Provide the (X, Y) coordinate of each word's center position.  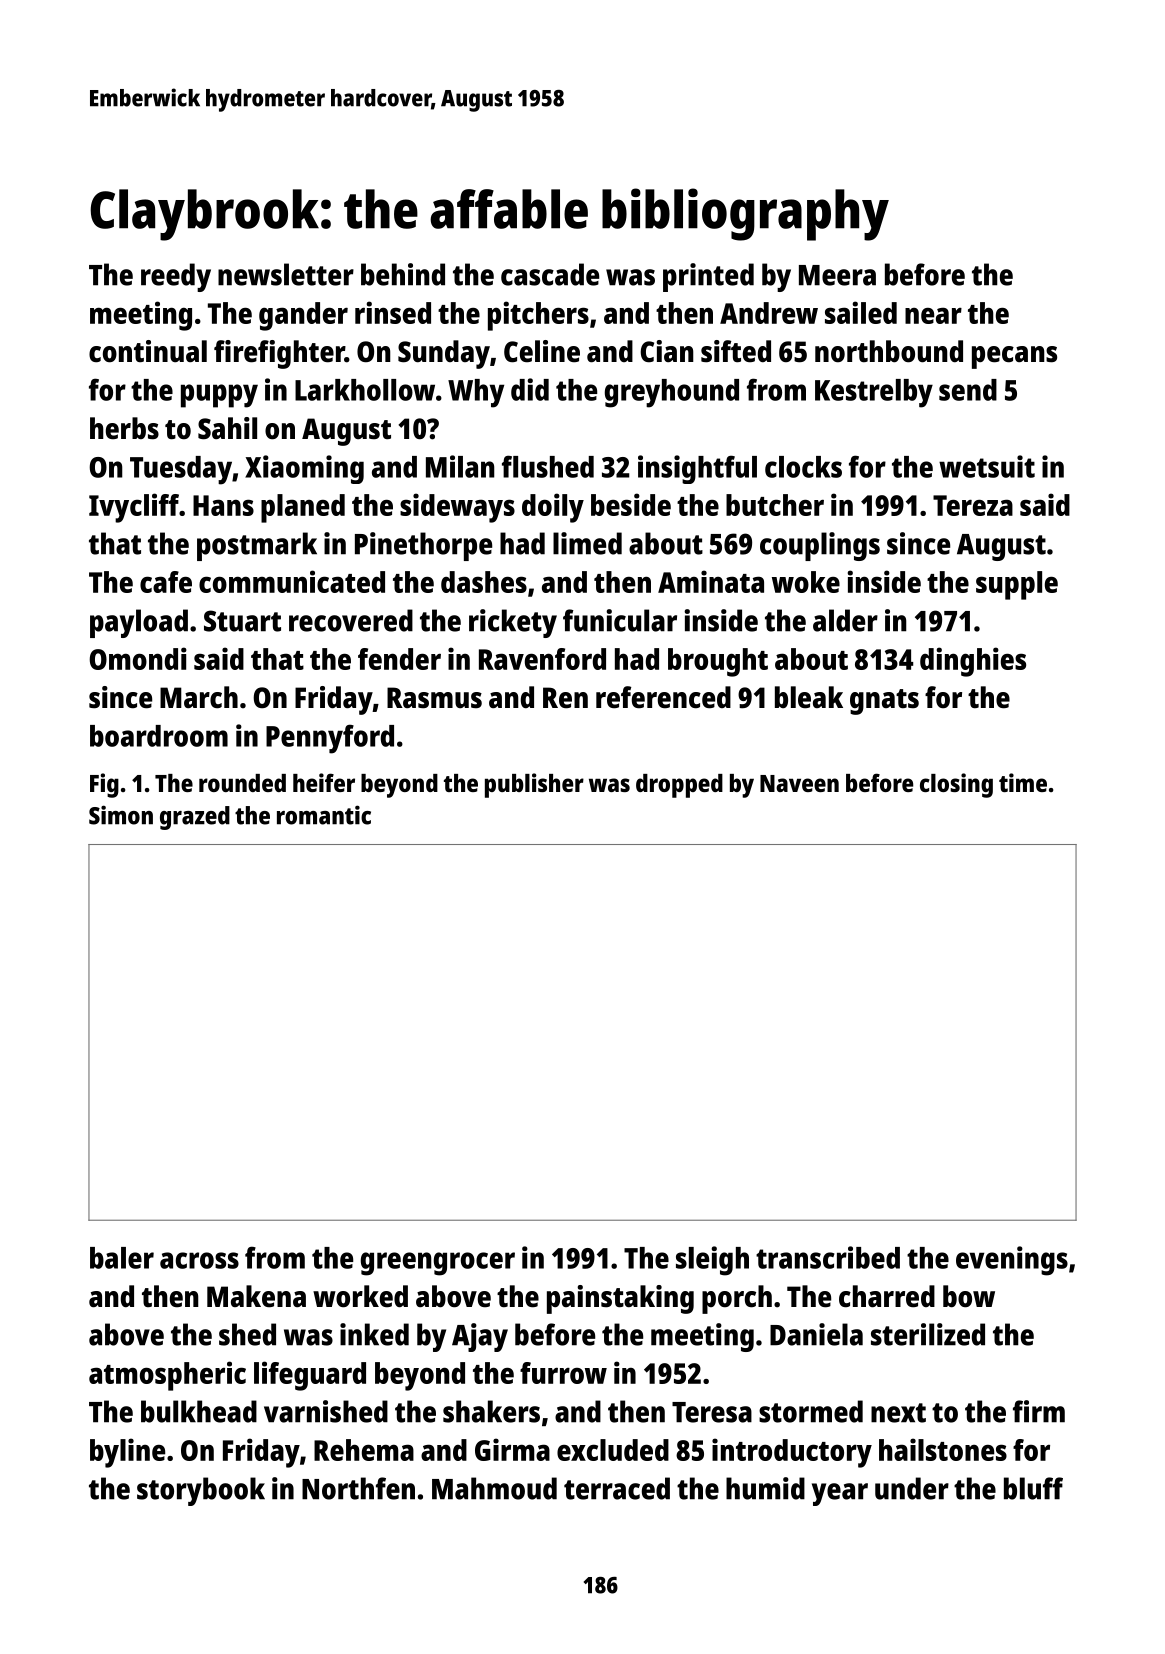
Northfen (358, 1488)
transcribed (828, 1257)
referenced (663, 697)
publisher (534, 785)
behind (403, 274)
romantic (324, 815)
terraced (617, 1488)
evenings (1012, 1261)
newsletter (286, 274)
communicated (292, 581)
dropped (679, 786)
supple (1017, 585)
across (199, 1260)
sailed (861, 312)
